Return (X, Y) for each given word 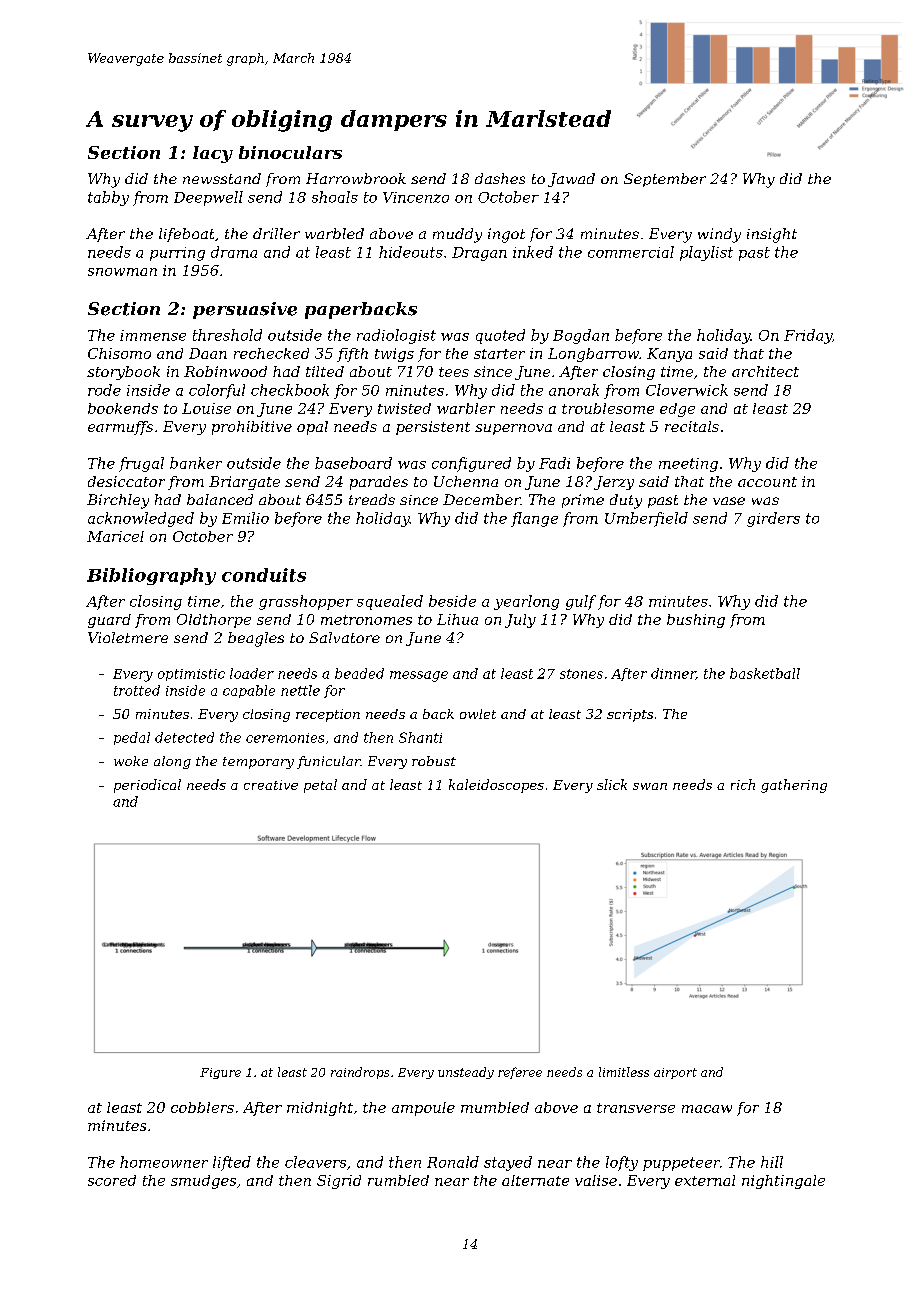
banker (196, 463)
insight (772, 235)
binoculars (290, 152)
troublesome (608, 408)
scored (112, 1180)
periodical (147, 786)
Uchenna (466, 481)
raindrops (360, 1073)
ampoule (423, 1109)
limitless (624, 1072)
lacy (213, 154)
